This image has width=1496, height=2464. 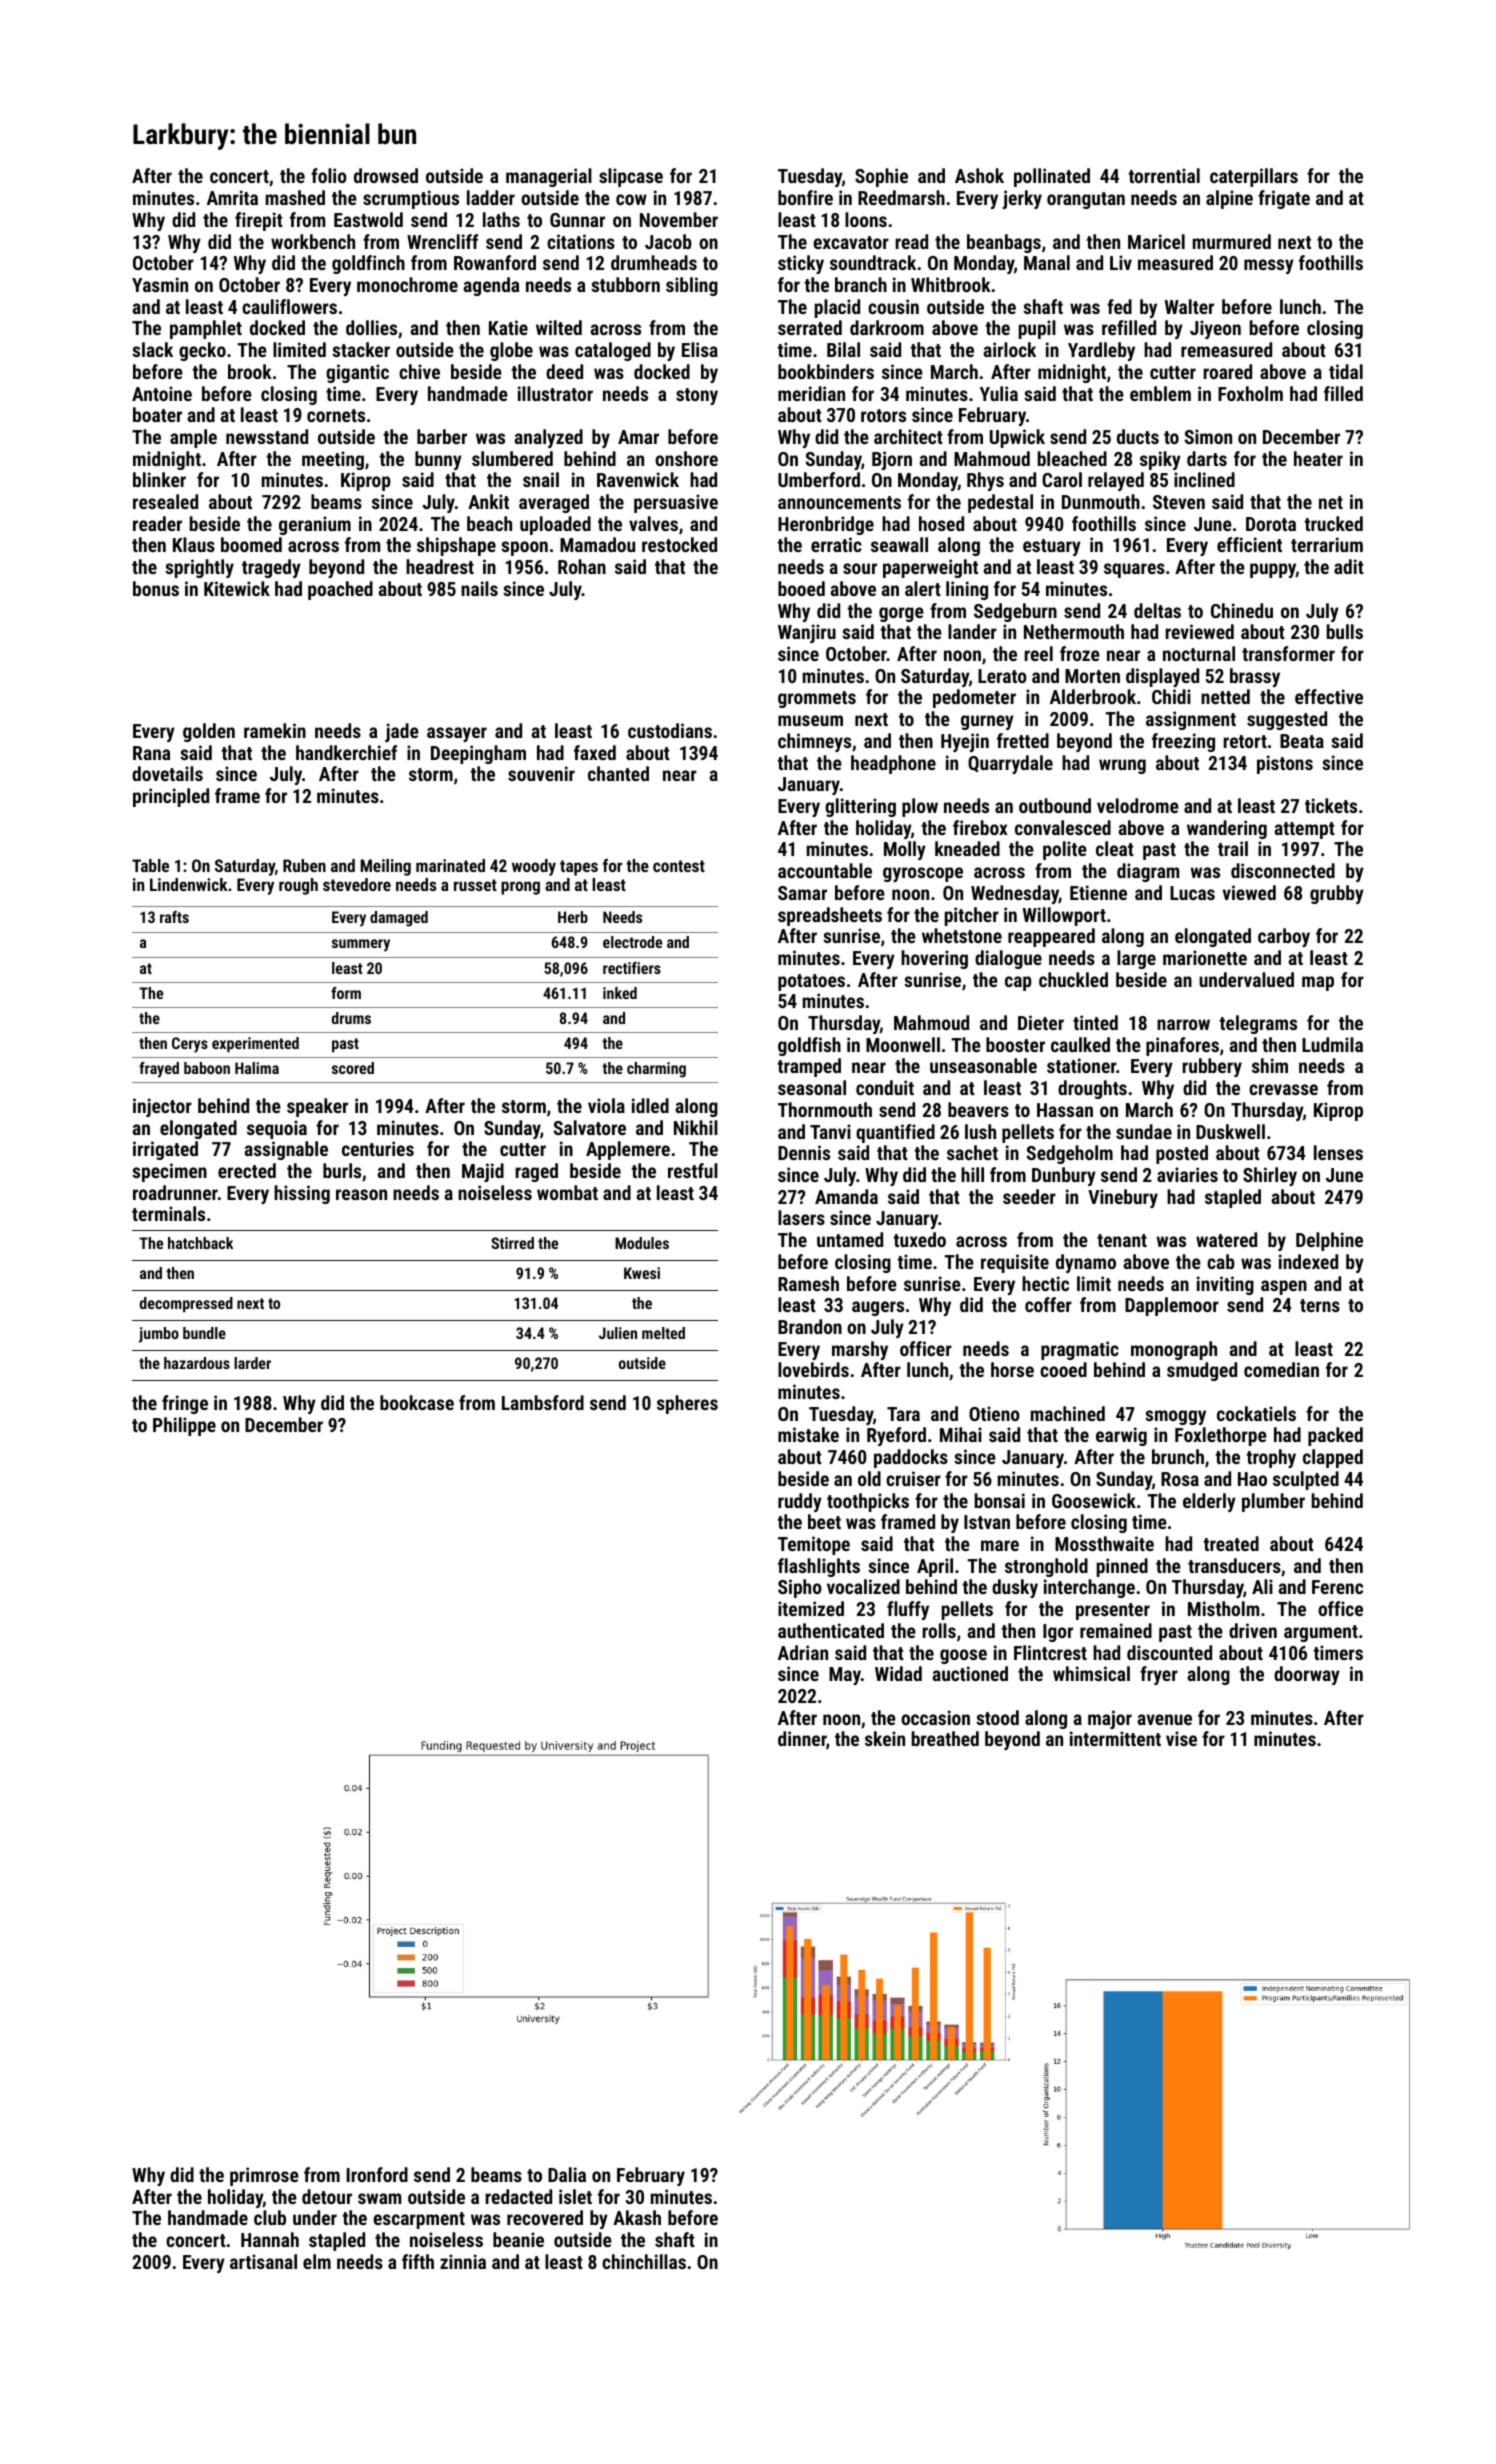 I want to click on Ravenwick, so click(x=638, y=479).
